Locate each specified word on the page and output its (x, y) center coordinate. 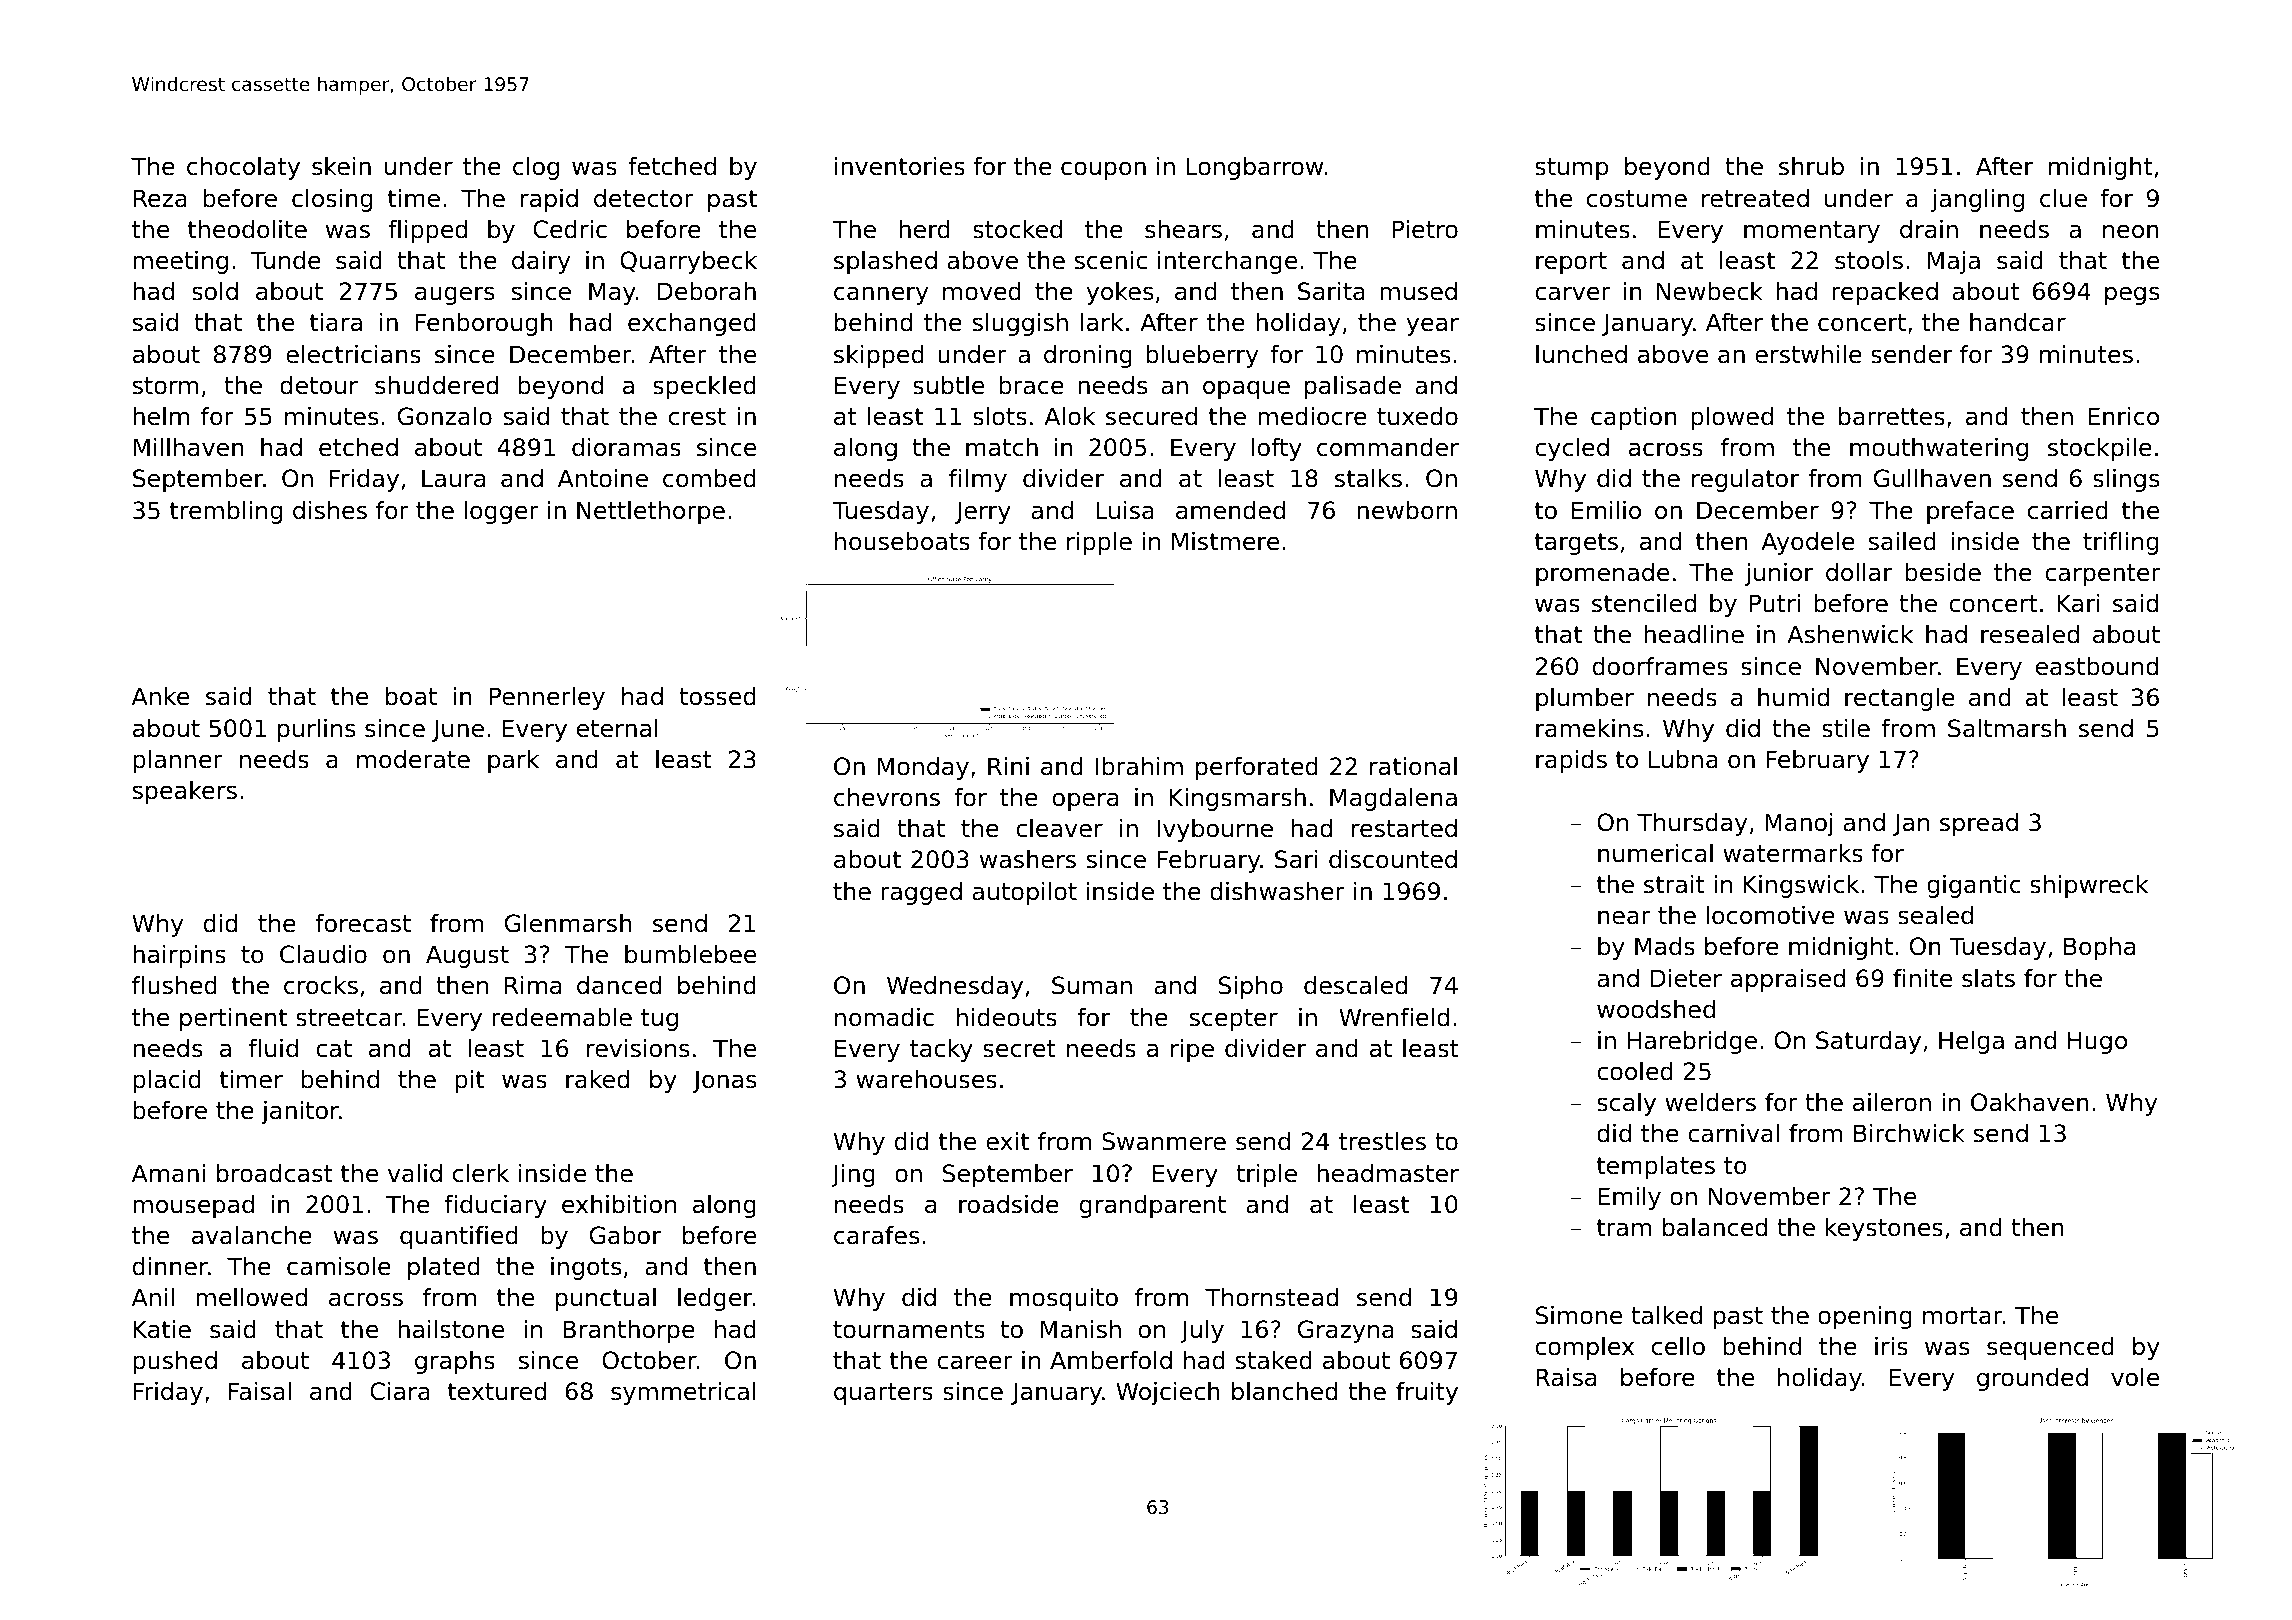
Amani (168, 1173)
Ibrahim (1139, 766)
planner (178, 761)
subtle (948, 385)
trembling (226, 512)
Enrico (2123, 416)
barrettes (1892, 416)
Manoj (1799, 824)
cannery (881, 295)
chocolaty (243, 168)
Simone (1579, 1315)
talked (1666, 1315)
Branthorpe (629, 1331)
